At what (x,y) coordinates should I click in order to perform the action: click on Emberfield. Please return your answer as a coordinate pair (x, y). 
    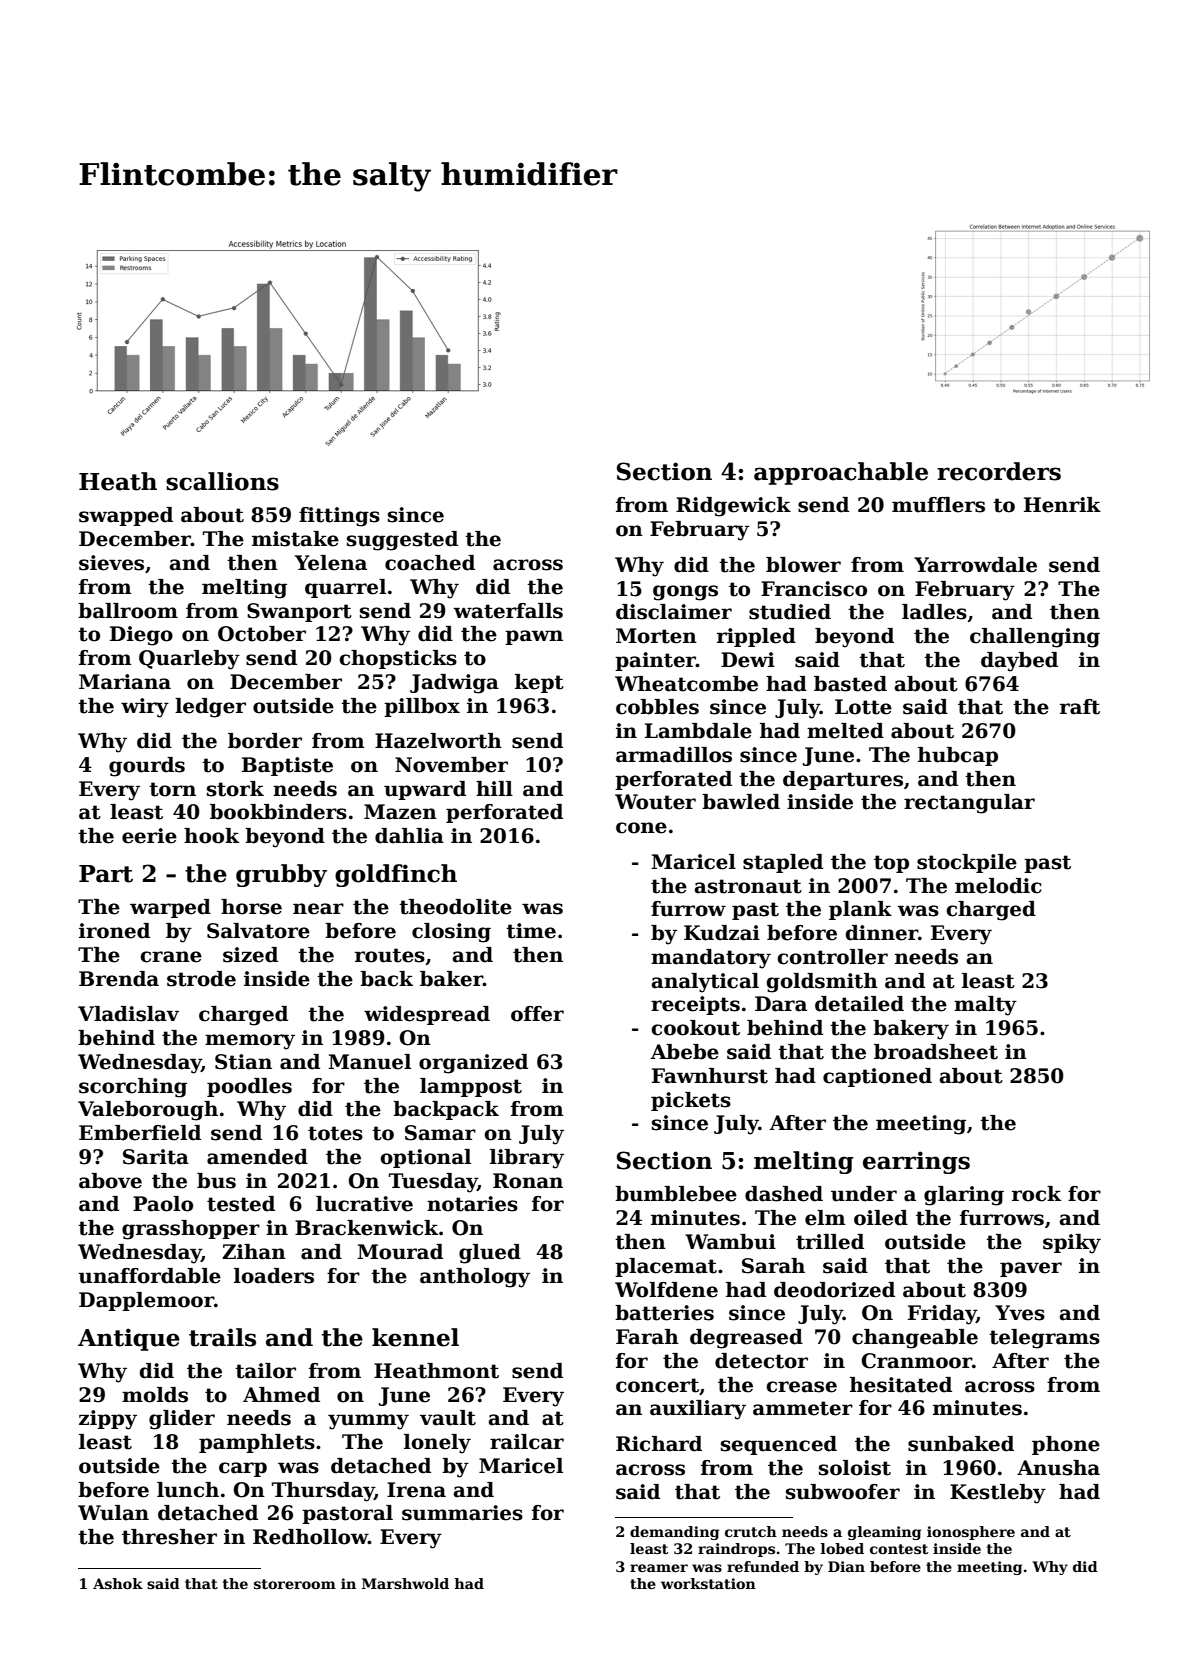
    Looking at the image, I should click on (140, 1133).
